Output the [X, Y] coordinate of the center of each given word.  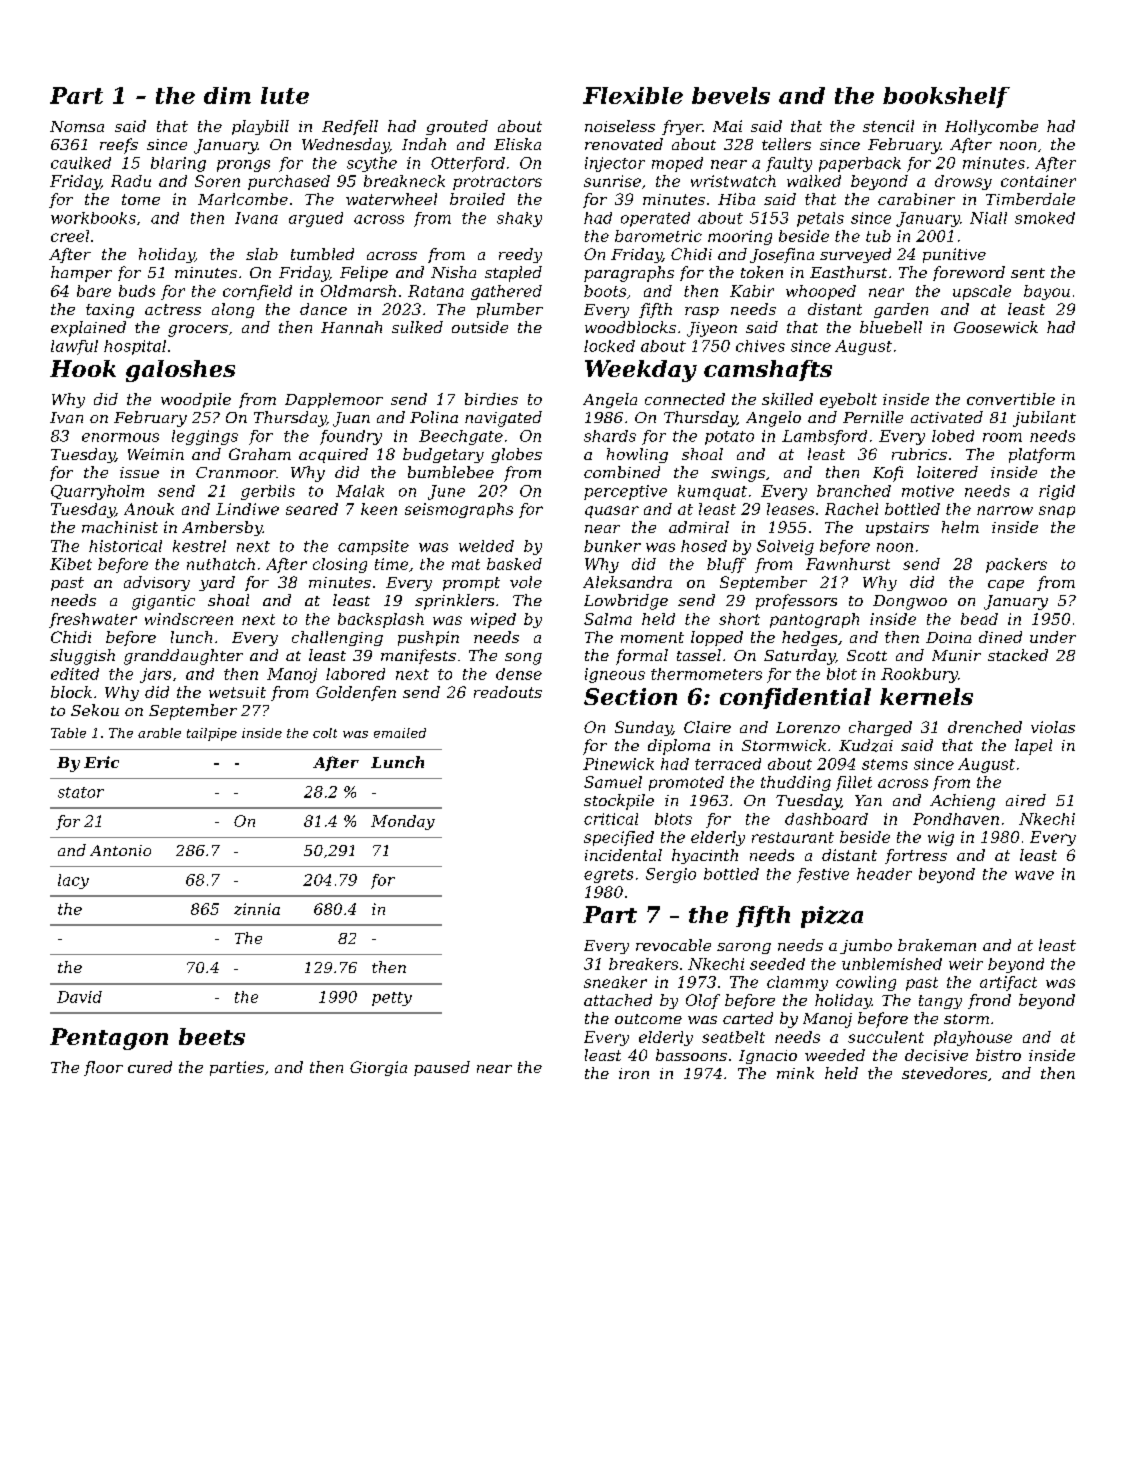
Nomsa [77, 126]
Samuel [613, 782]
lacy [73, 881]
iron [634, 1073]
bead [979, 619]
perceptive [625, 492]
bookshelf [946, 97]
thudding [796, 783]
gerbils [268, 492]
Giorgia [378, 1068]
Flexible [633, 95]
